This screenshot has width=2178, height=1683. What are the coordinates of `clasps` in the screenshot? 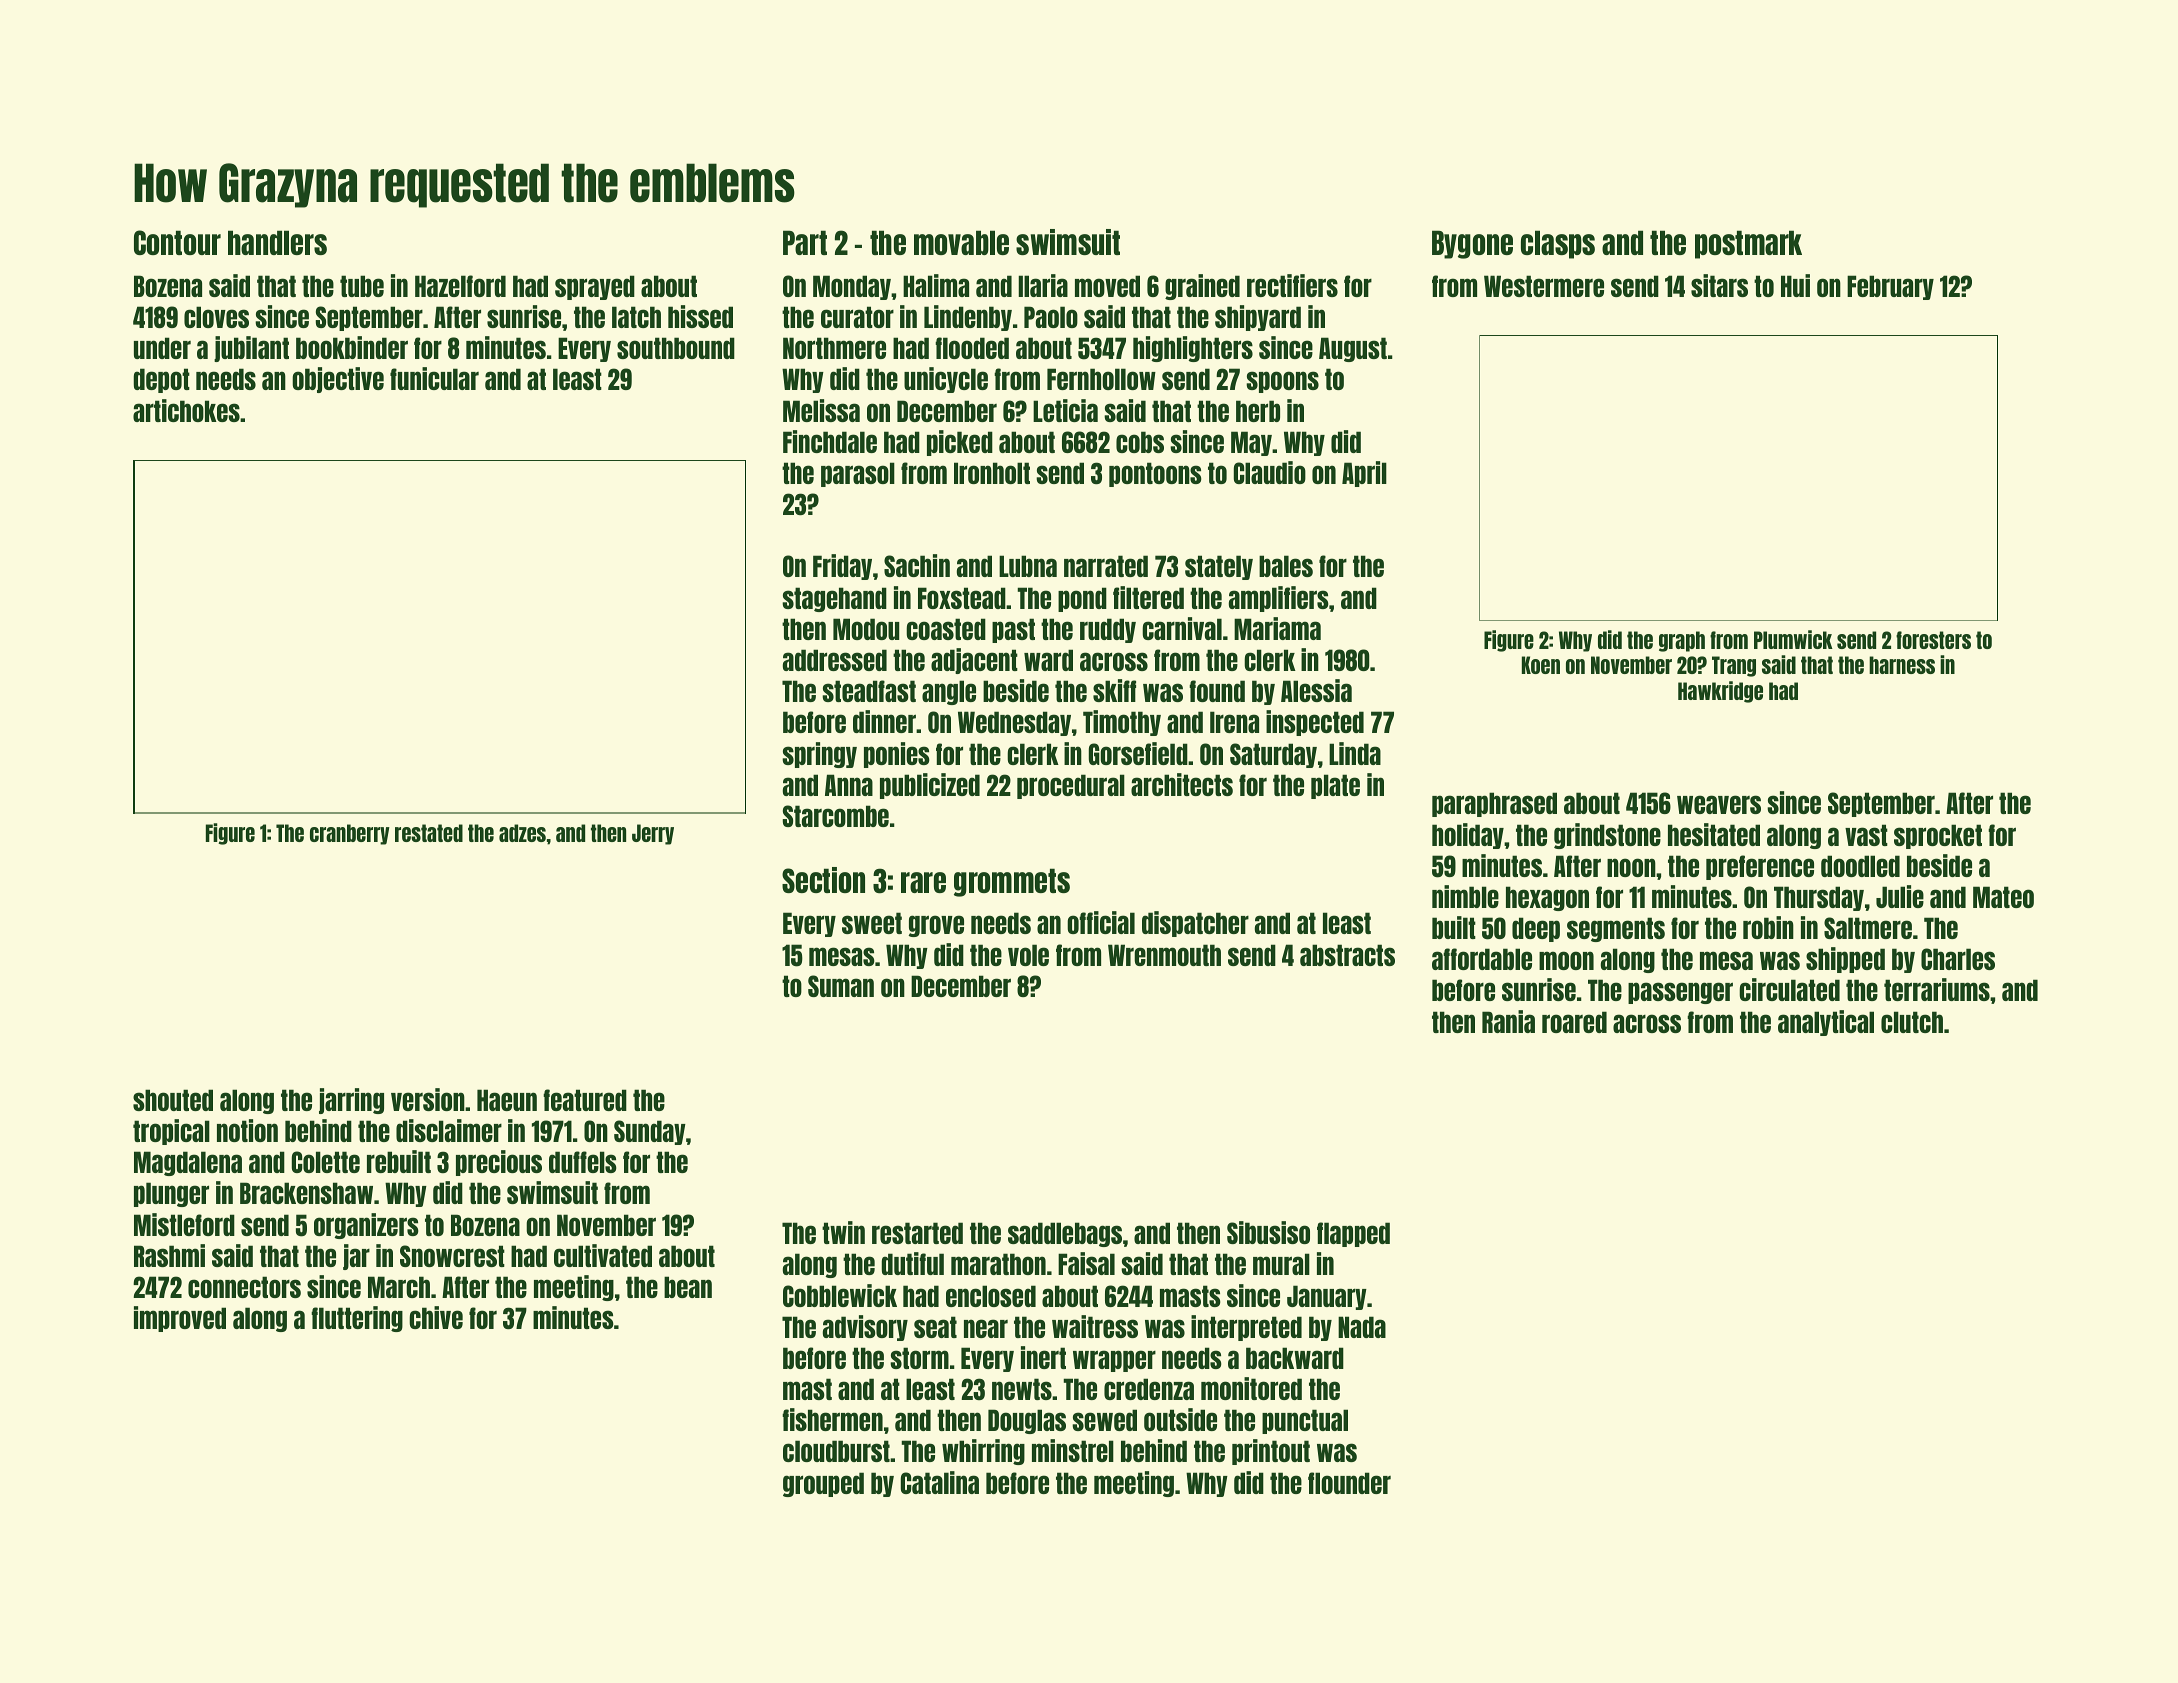 It's located at (1558, 244).
